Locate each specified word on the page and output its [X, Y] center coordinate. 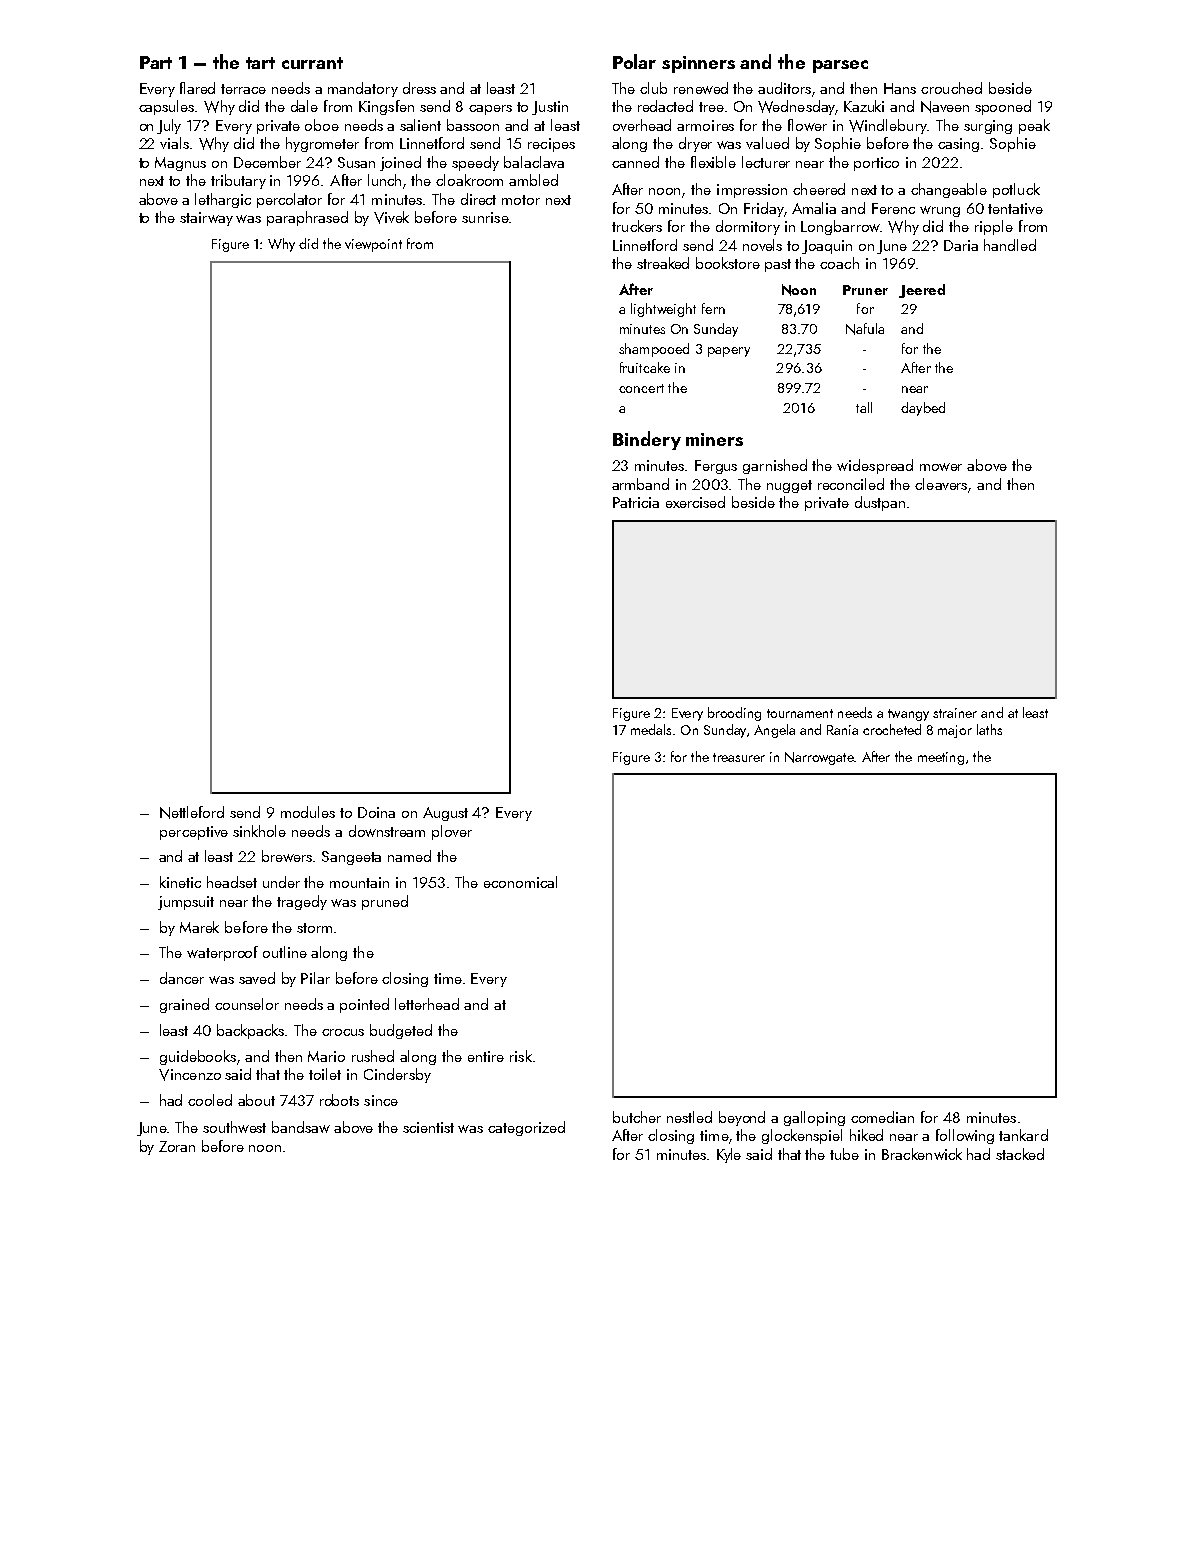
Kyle [729, 1155]
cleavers [942, 485]
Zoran [177, 1146]
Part [156, 62]
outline [285, 952]
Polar [634, 61]
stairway [206, 219]
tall [864, 407]
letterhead [427, 1004]
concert [641, 388]
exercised [695, 502]
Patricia [636, 502]
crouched [951, 88]
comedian [882, 1117]
